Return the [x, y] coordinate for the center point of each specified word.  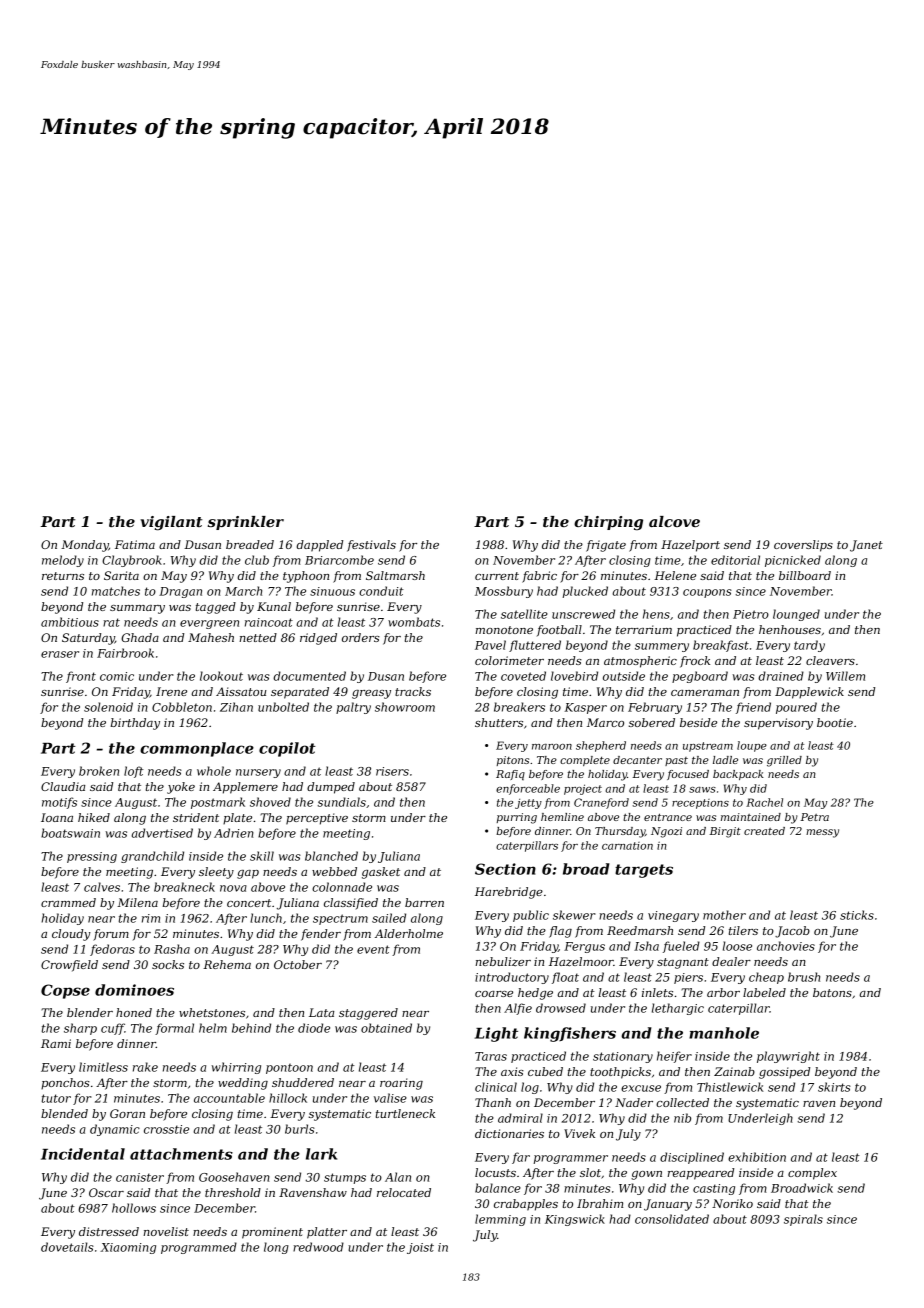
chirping [608, 523]
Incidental [83, 1154]
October [298, 964]
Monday [85, 546]
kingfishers [570, 1034]
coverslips [803, 546]
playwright [788, 1057]
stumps [345, 1178]
